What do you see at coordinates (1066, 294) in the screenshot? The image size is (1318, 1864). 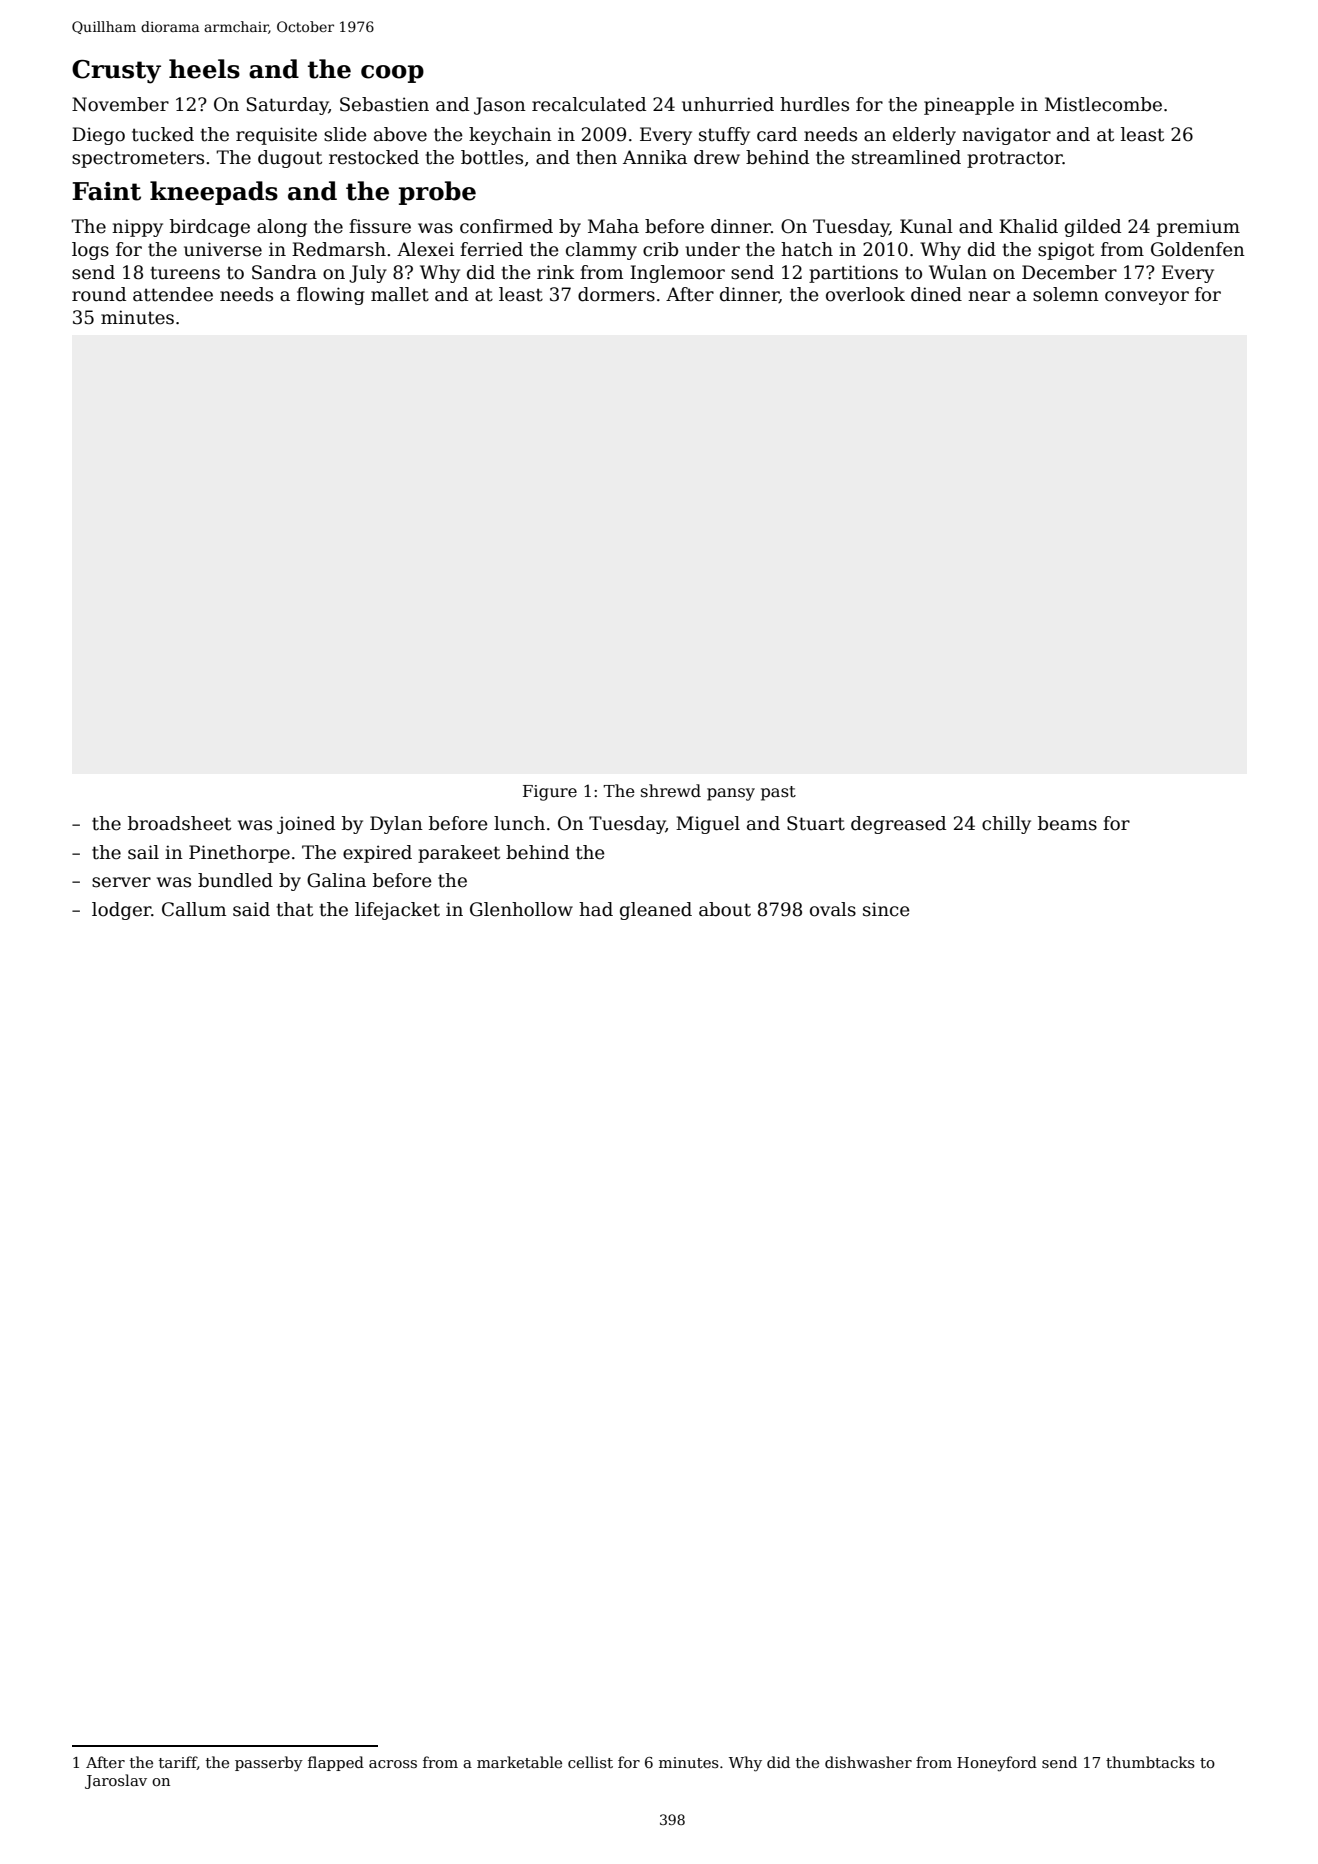 I see `solemn` at bounding box center [1066, 294].
